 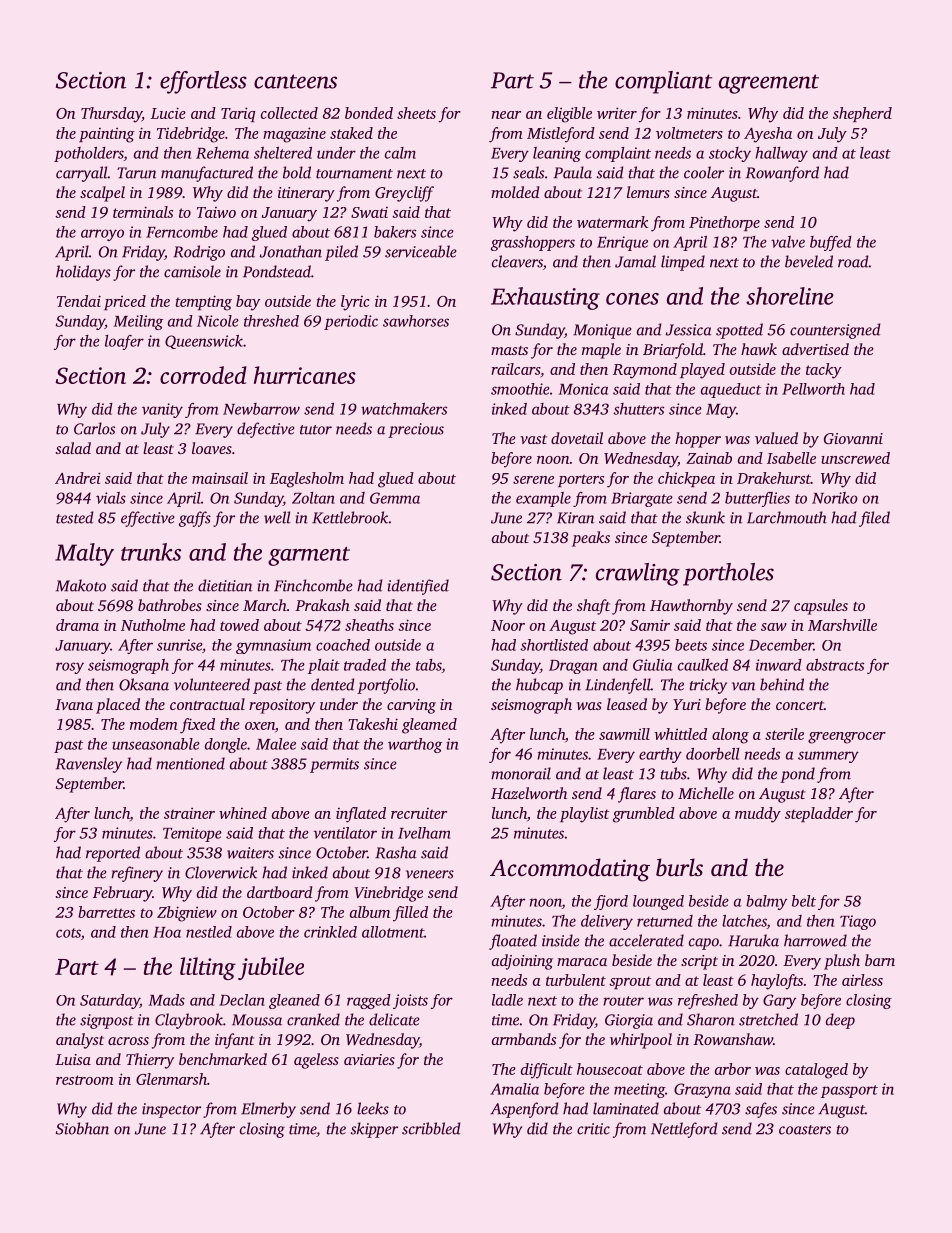 I want to click on difficult, so click(x=547, y=1071).
